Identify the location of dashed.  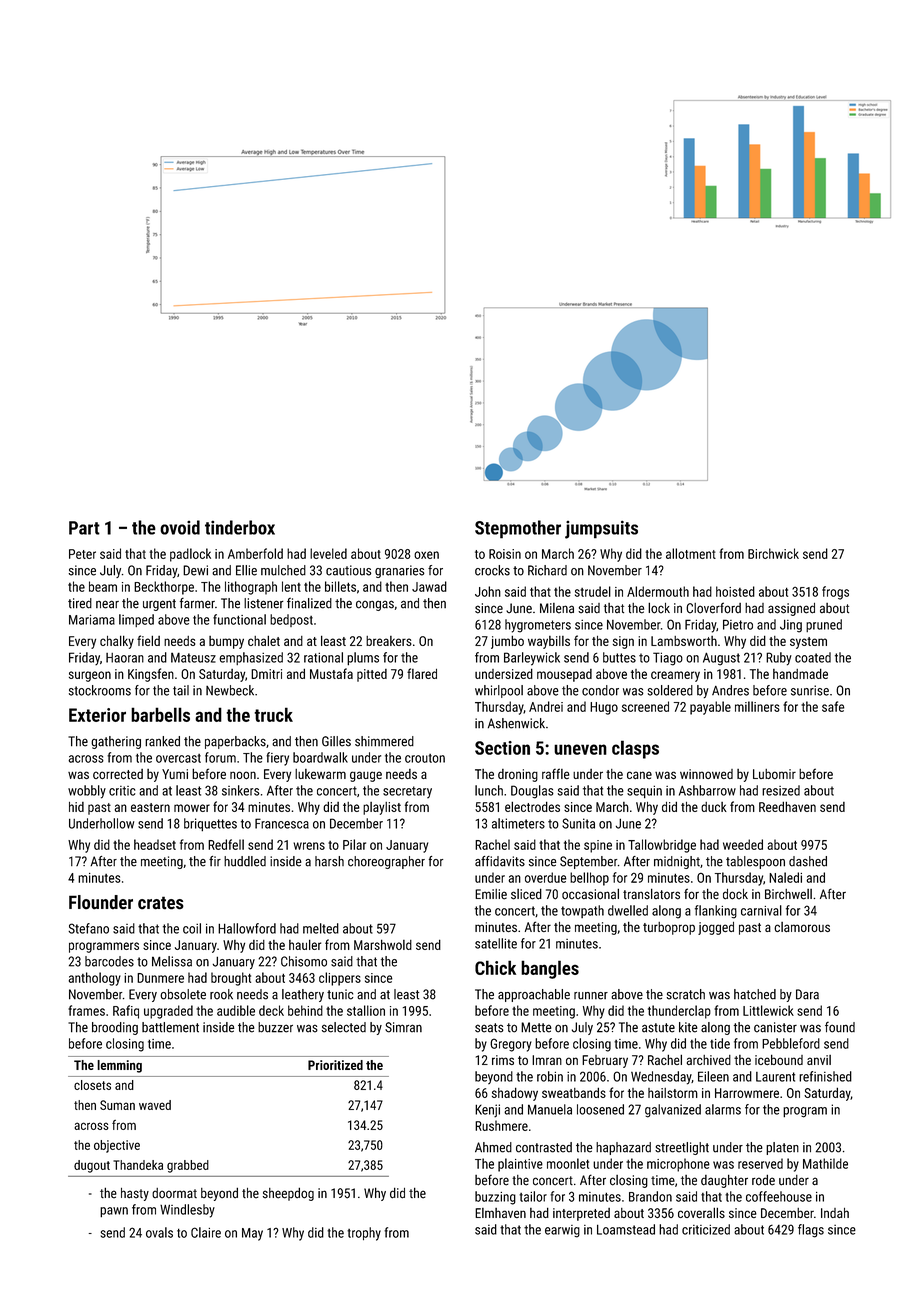
(808, 861).
